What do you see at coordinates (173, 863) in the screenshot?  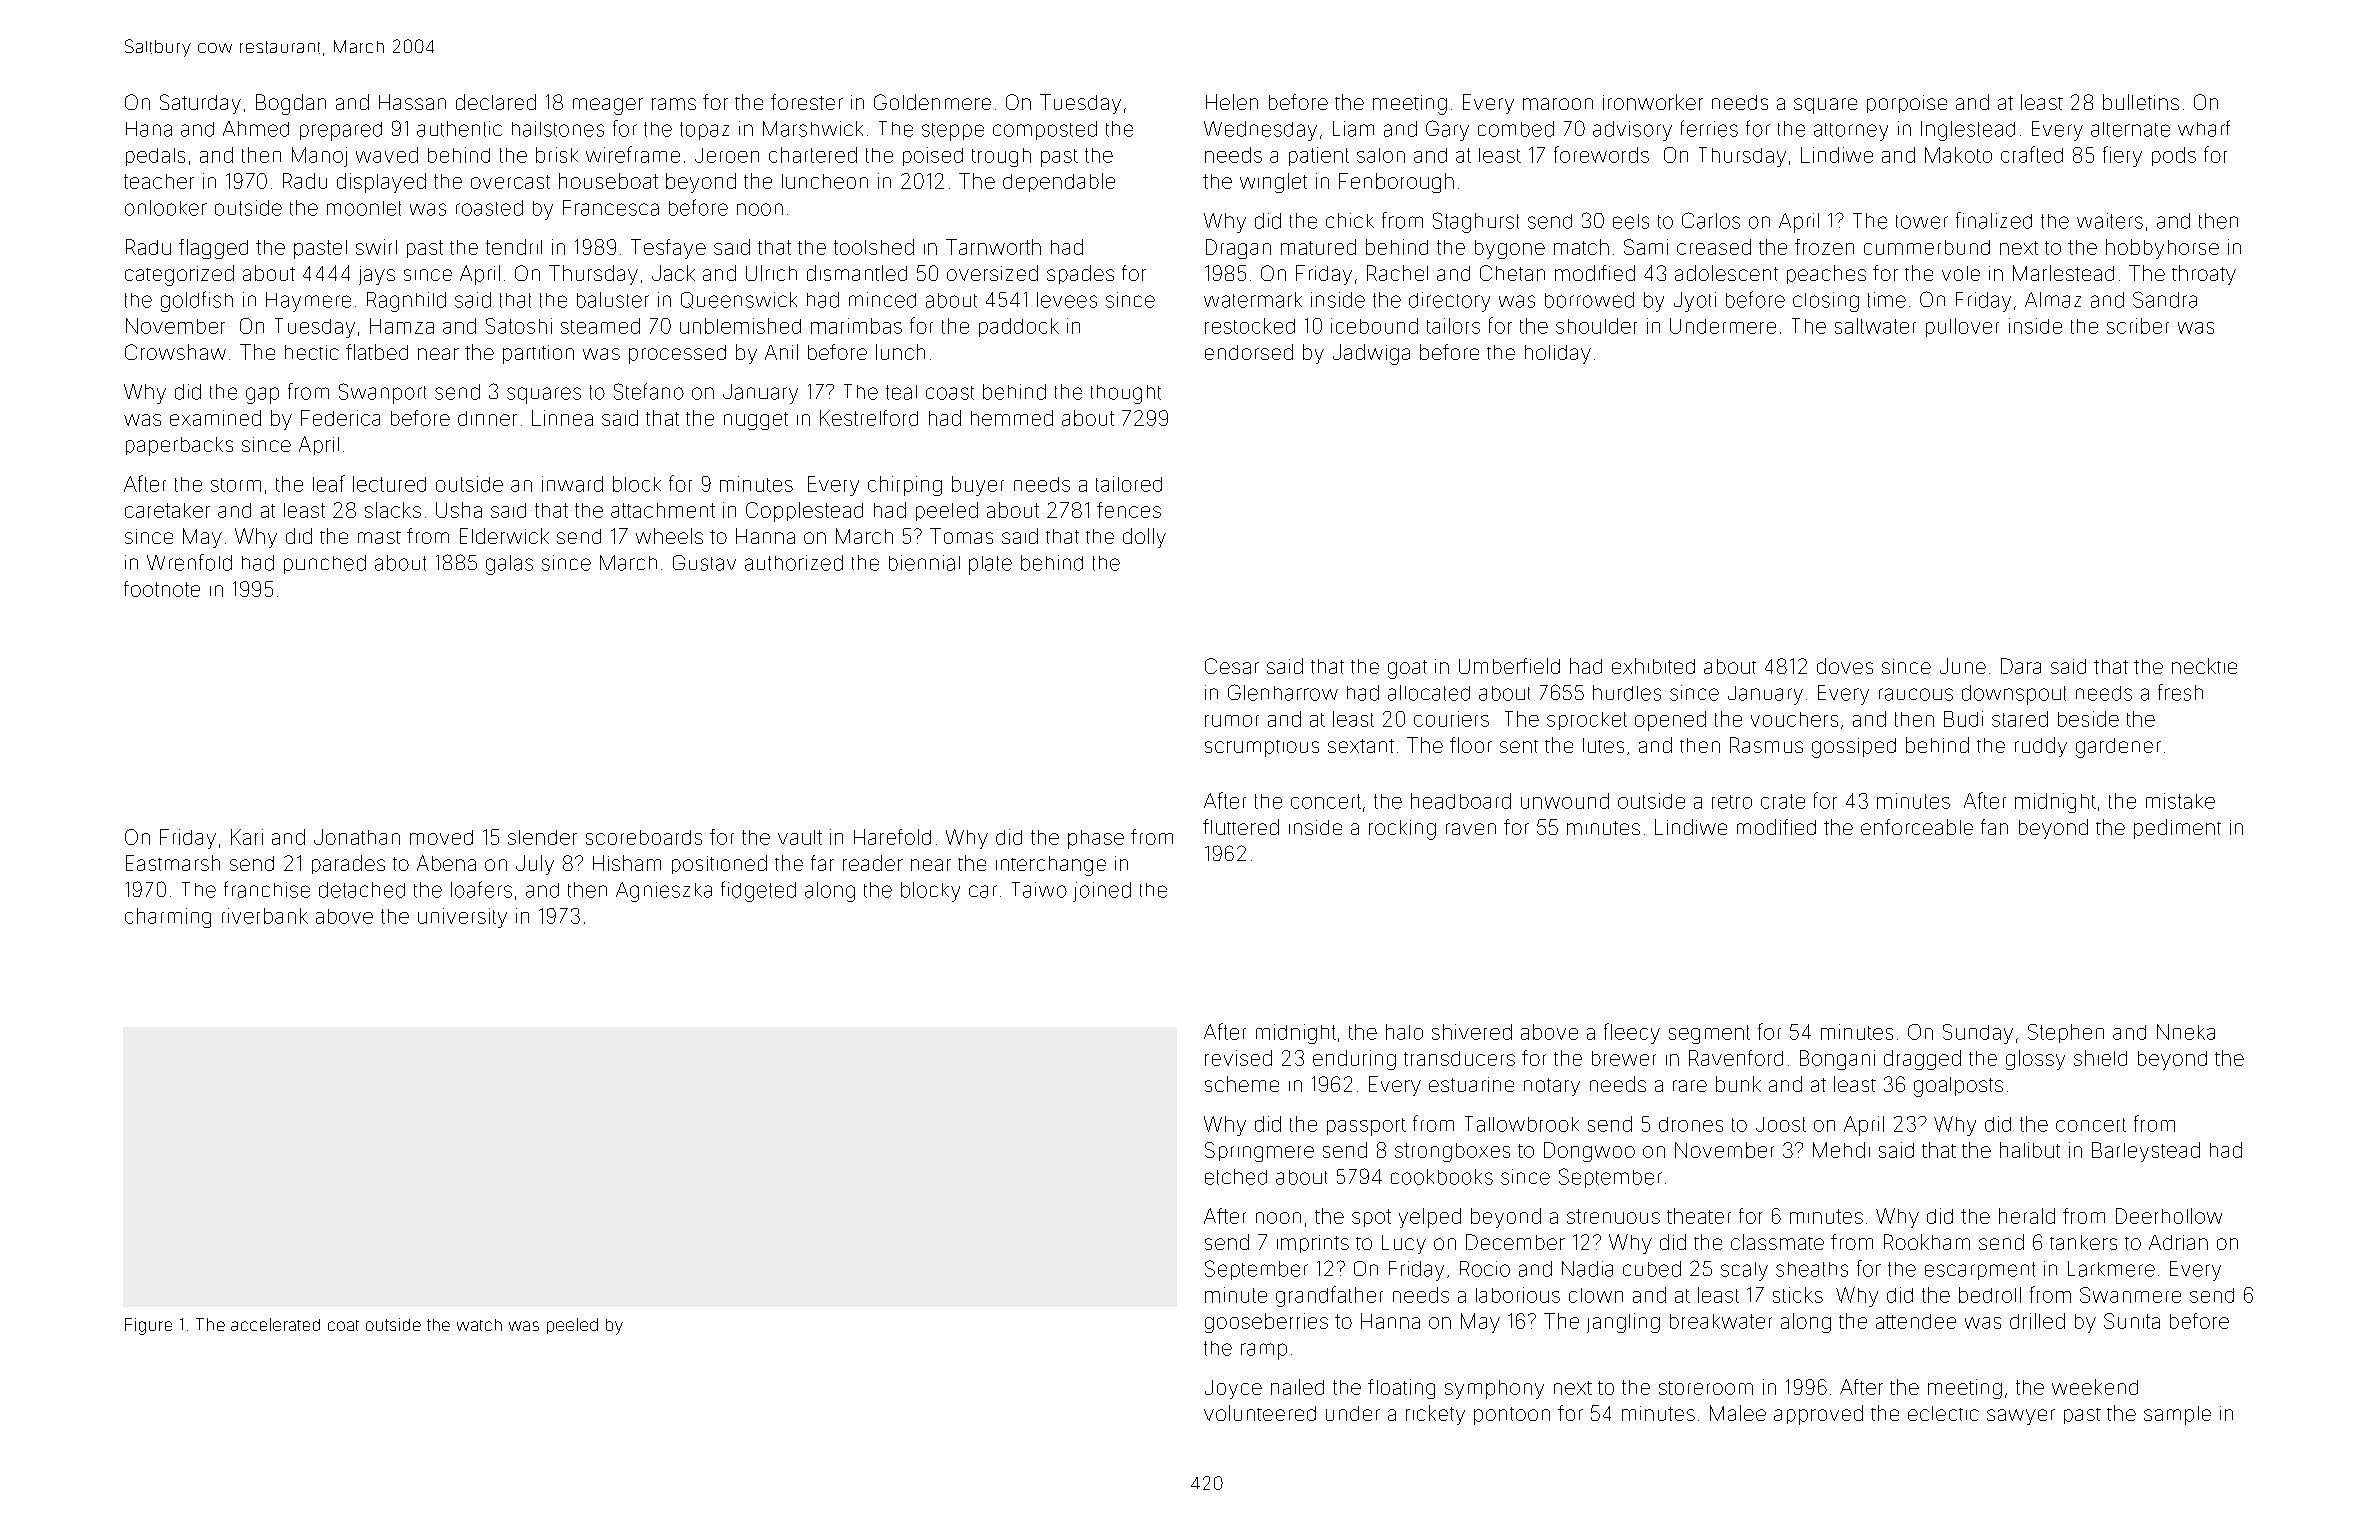 I see `Eastmarsh` at bounding box center [173, 863].
